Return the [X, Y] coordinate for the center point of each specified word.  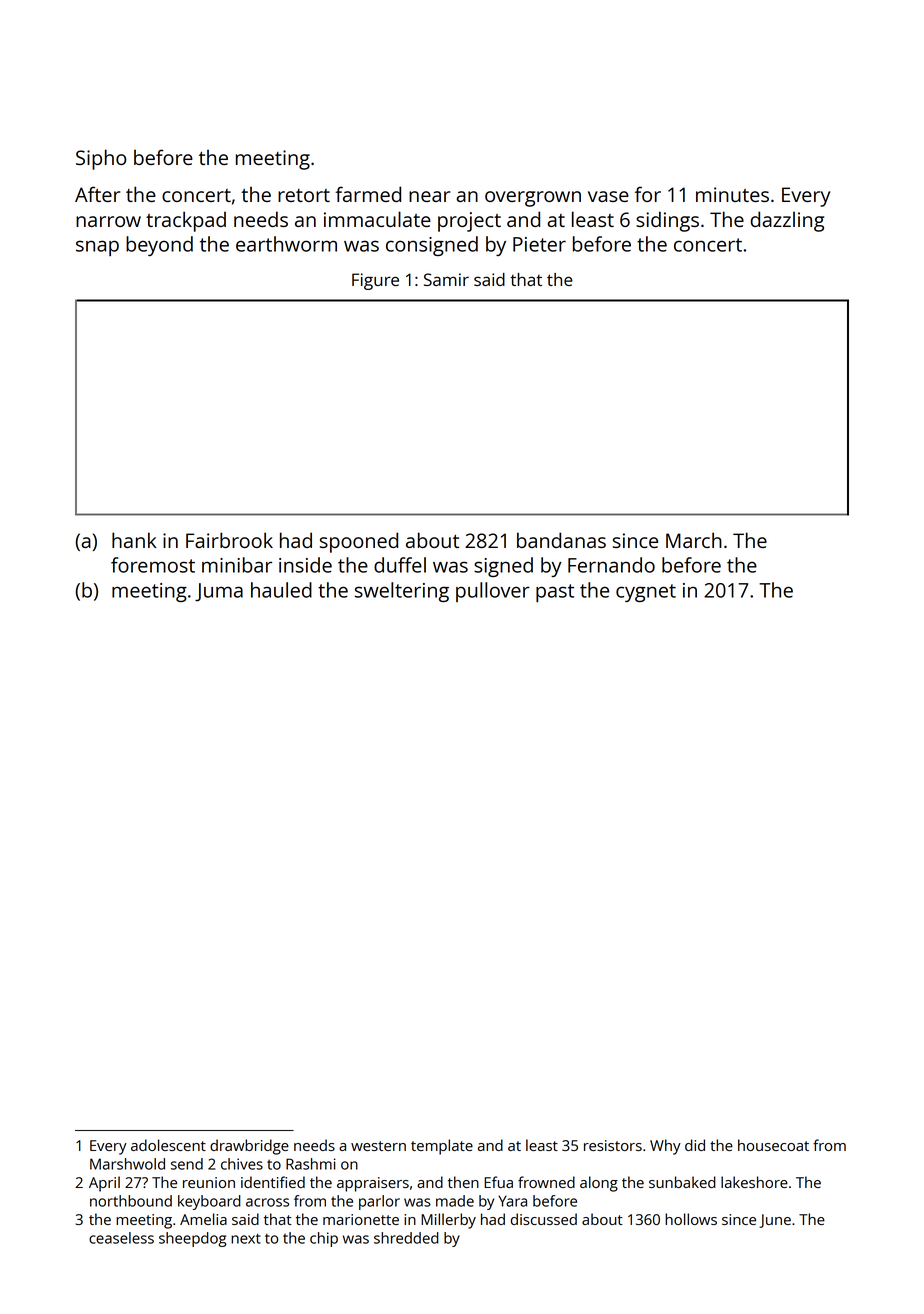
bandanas [561, 540]
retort [304, 195]
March [694, 540]
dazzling [787, 221]
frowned [546, 1182]
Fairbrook [229, 540]
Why [665, 1147]
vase [608, 196]
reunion [209, 1182]
